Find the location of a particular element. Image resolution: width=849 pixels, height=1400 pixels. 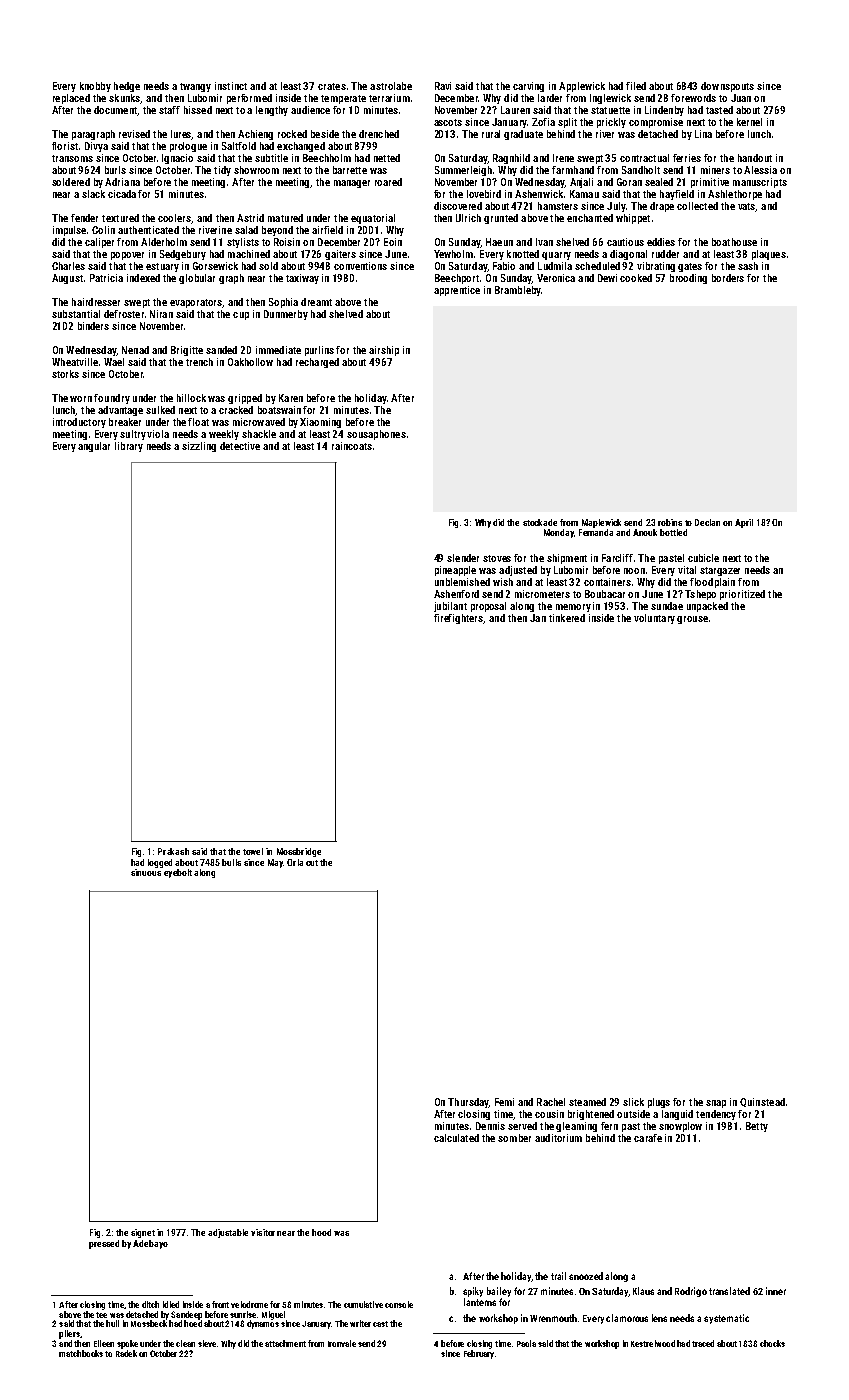

Ignacio is located at coordinates (177, 159).
